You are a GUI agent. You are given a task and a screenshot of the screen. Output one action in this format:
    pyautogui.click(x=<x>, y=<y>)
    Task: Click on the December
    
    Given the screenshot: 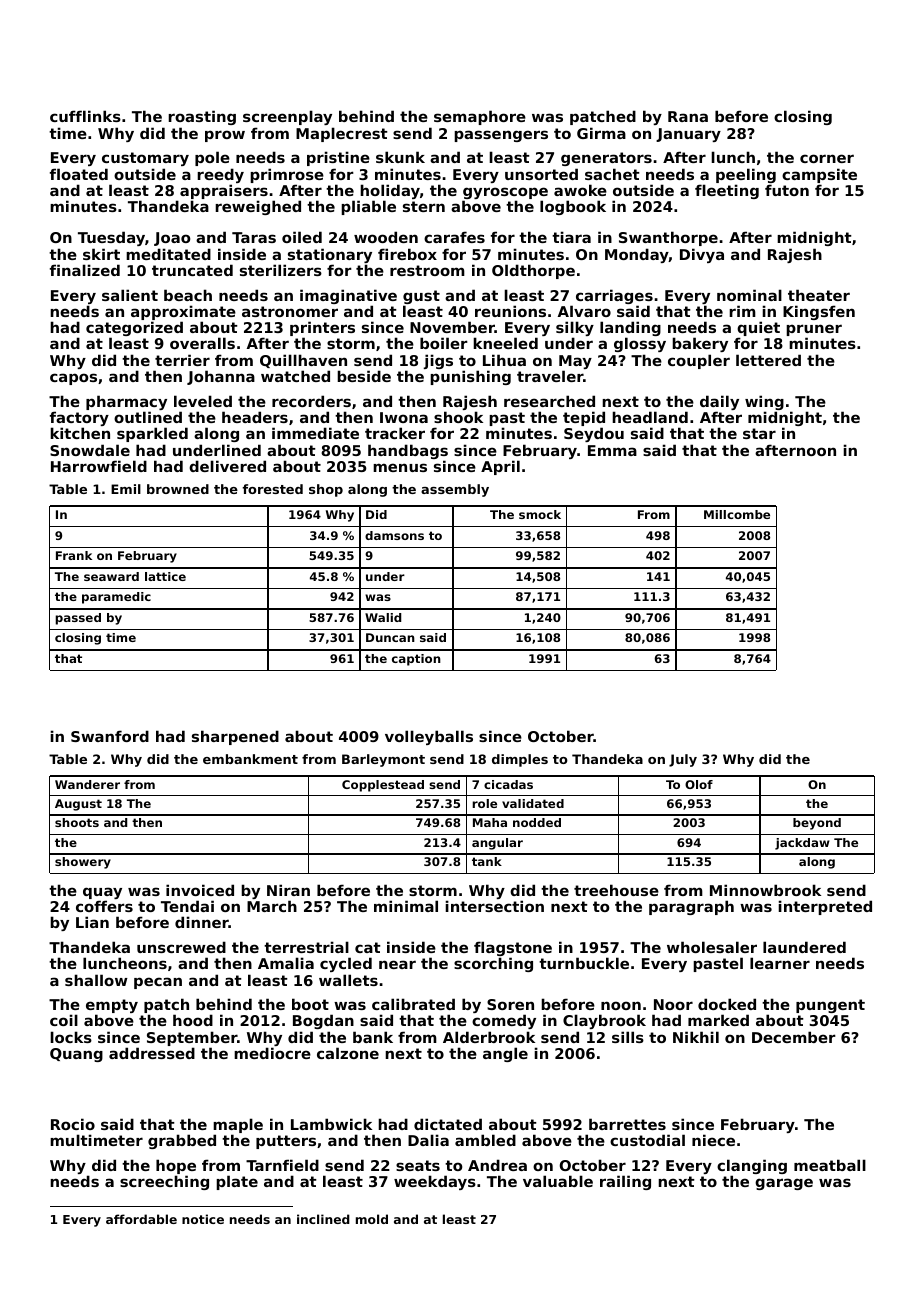 What is the action you would take?
    pyautogui.click(x=794, y=1037)
